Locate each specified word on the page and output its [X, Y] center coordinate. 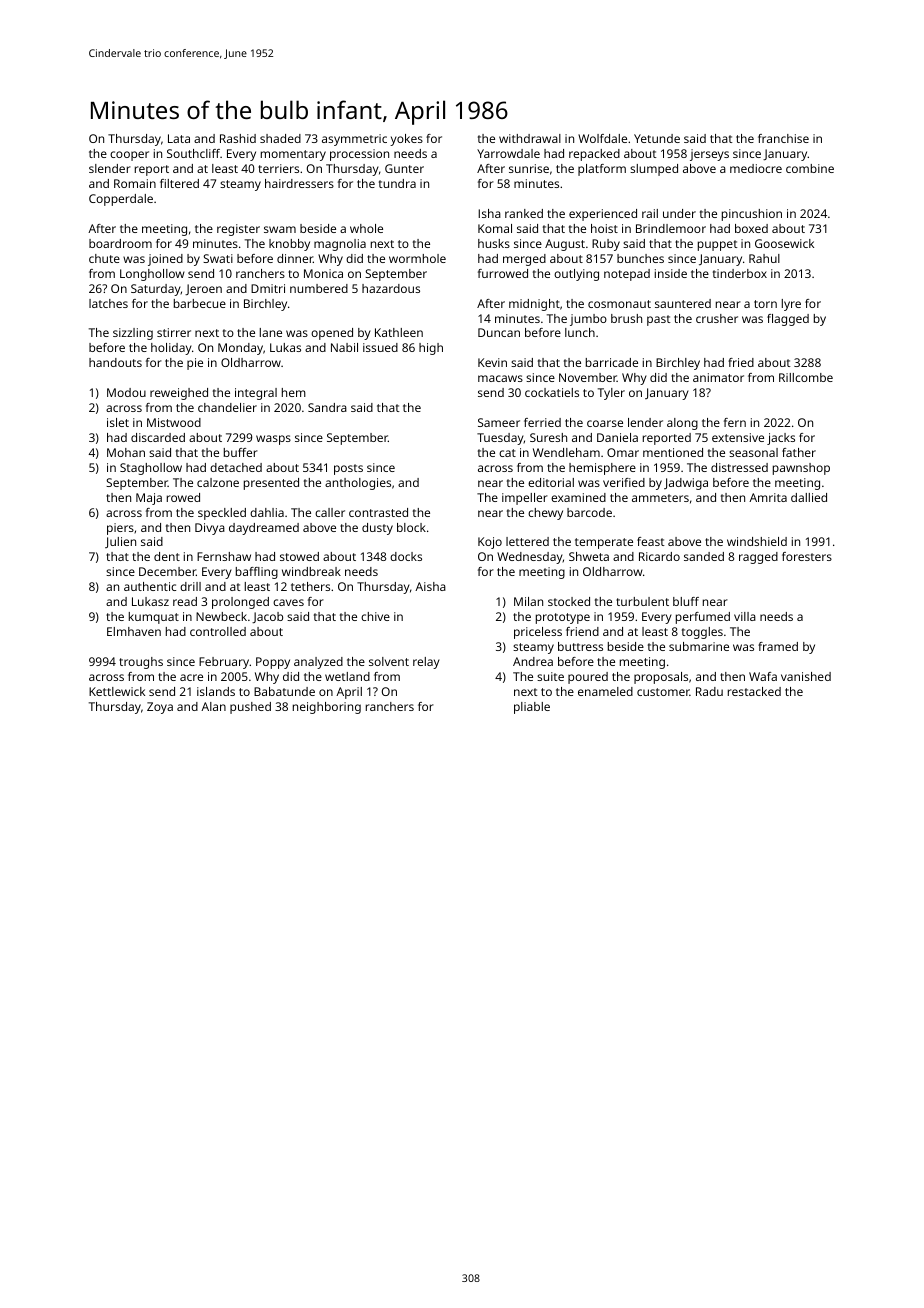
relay [426, 663]
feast [651, 541]
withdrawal [530, 138]
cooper [129, 156]
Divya [210, 529]
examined [578, 497]
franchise [783, 138]
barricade [612, 362]
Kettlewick [117, 691]
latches [108, 303]
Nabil [344, 347]
